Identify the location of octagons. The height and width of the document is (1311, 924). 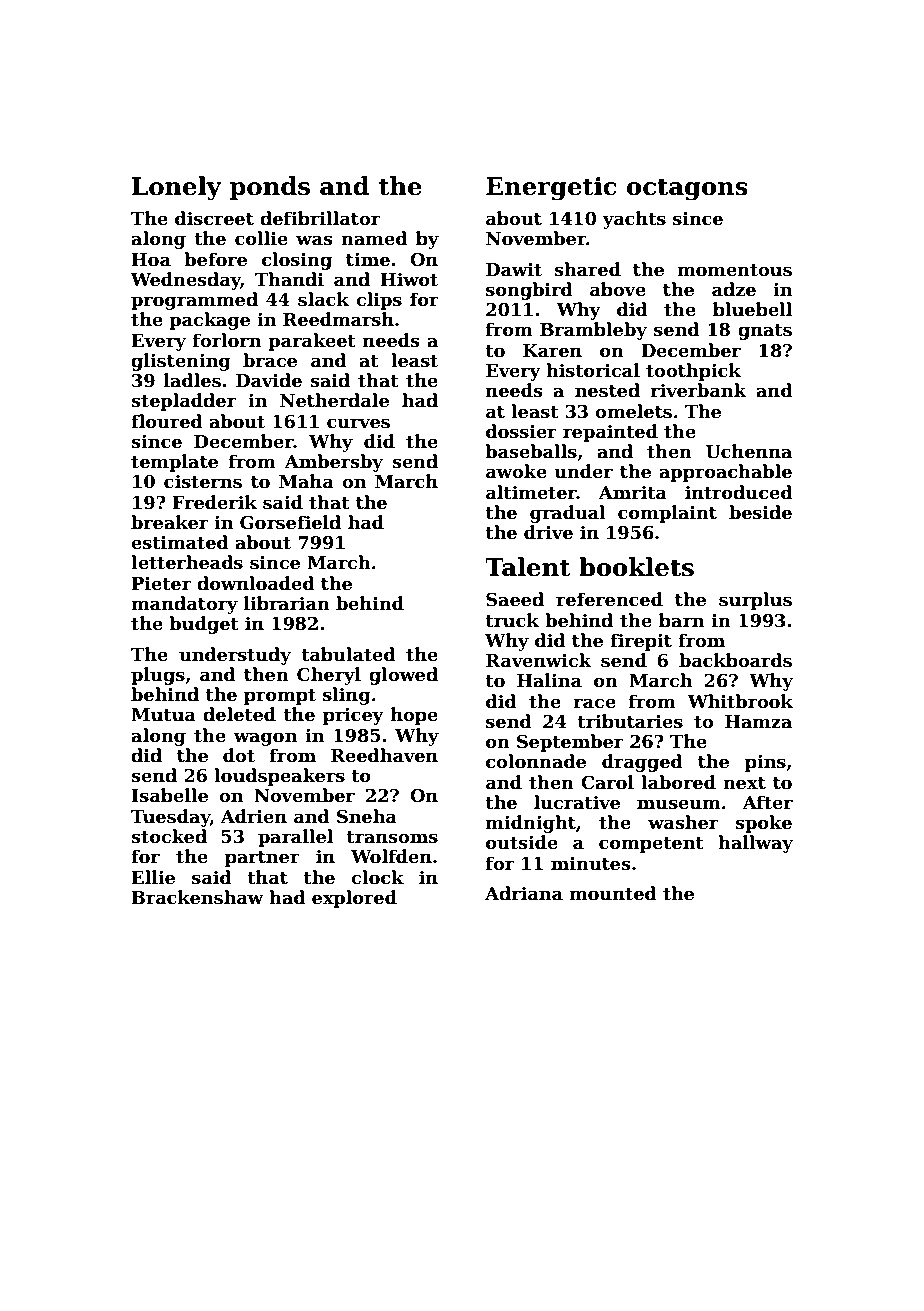
(687, 189).
